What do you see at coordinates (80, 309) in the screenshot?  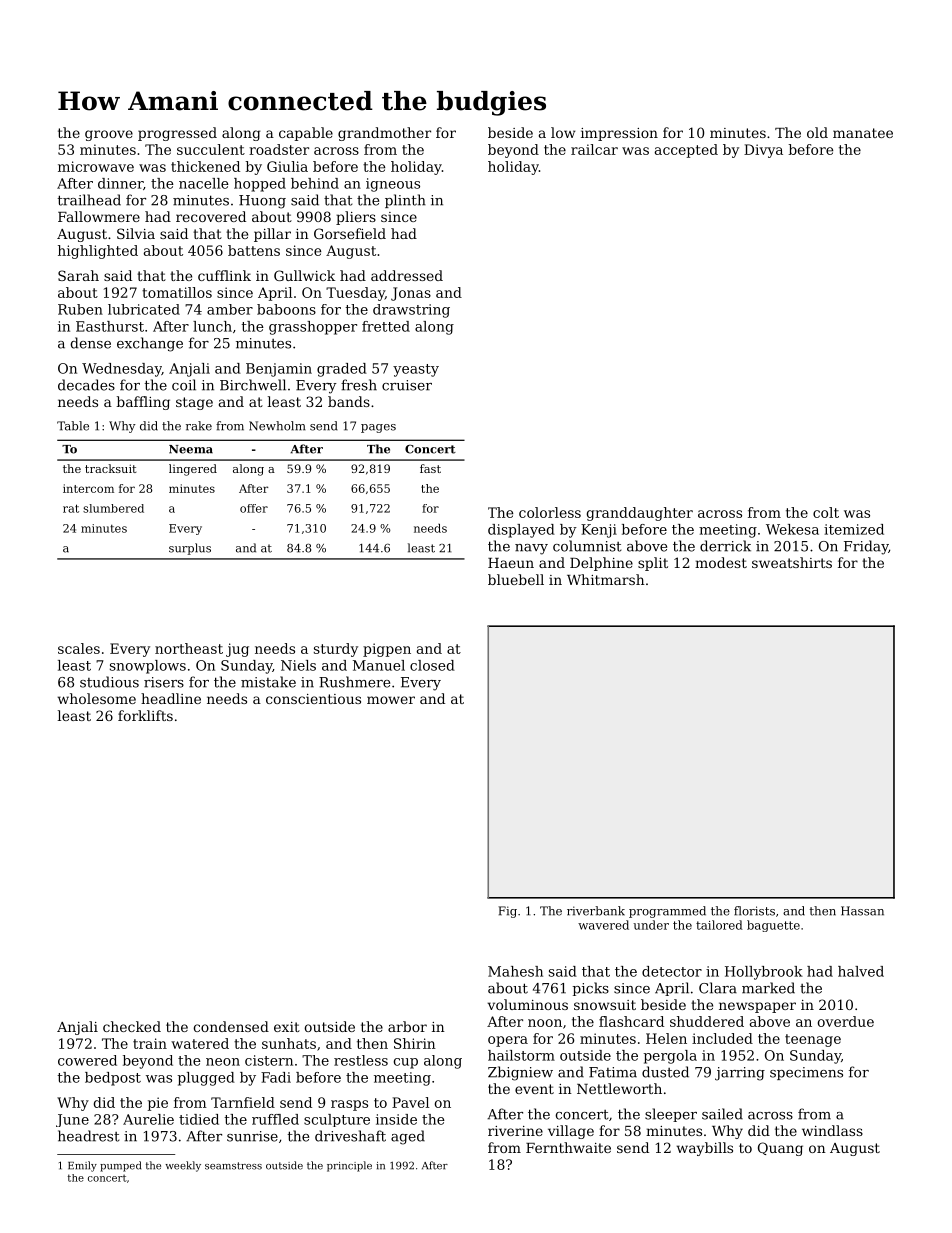 I see `Ruben` at bounding box center [80, 309].
